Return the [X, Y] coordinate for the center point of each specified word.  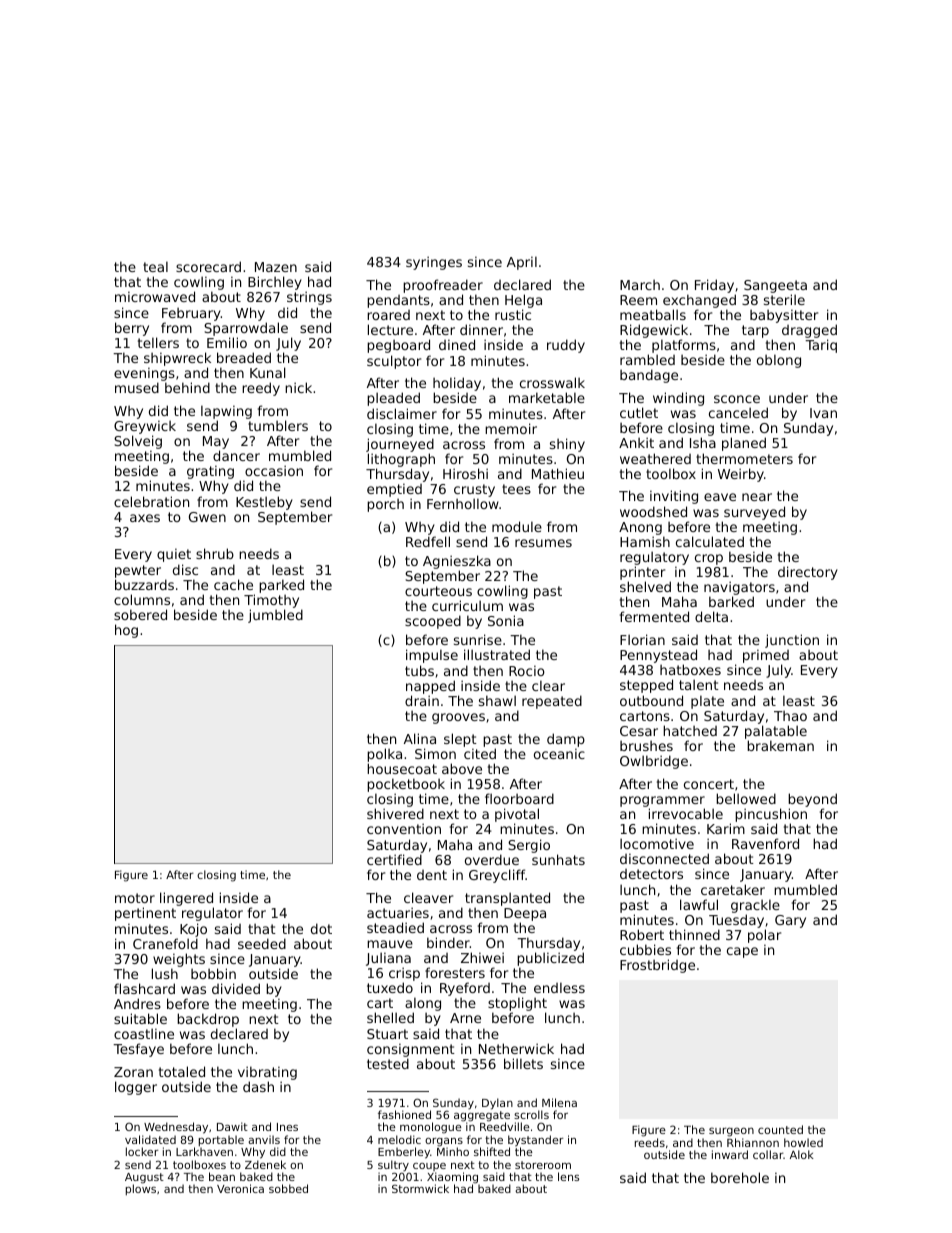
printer [642, 573]
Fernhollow [463, 503]
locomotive [657, 843]
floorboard [519, 798]
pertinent [145, 914]
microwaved [155, 296]
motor [135, 898]
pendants [398, 301]
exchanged [699, 301]
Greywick [145, 427]
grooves [458, 718]
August [144, 1179]
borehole [740, 1177]
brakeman [780, 745]
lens [568, 1176]
